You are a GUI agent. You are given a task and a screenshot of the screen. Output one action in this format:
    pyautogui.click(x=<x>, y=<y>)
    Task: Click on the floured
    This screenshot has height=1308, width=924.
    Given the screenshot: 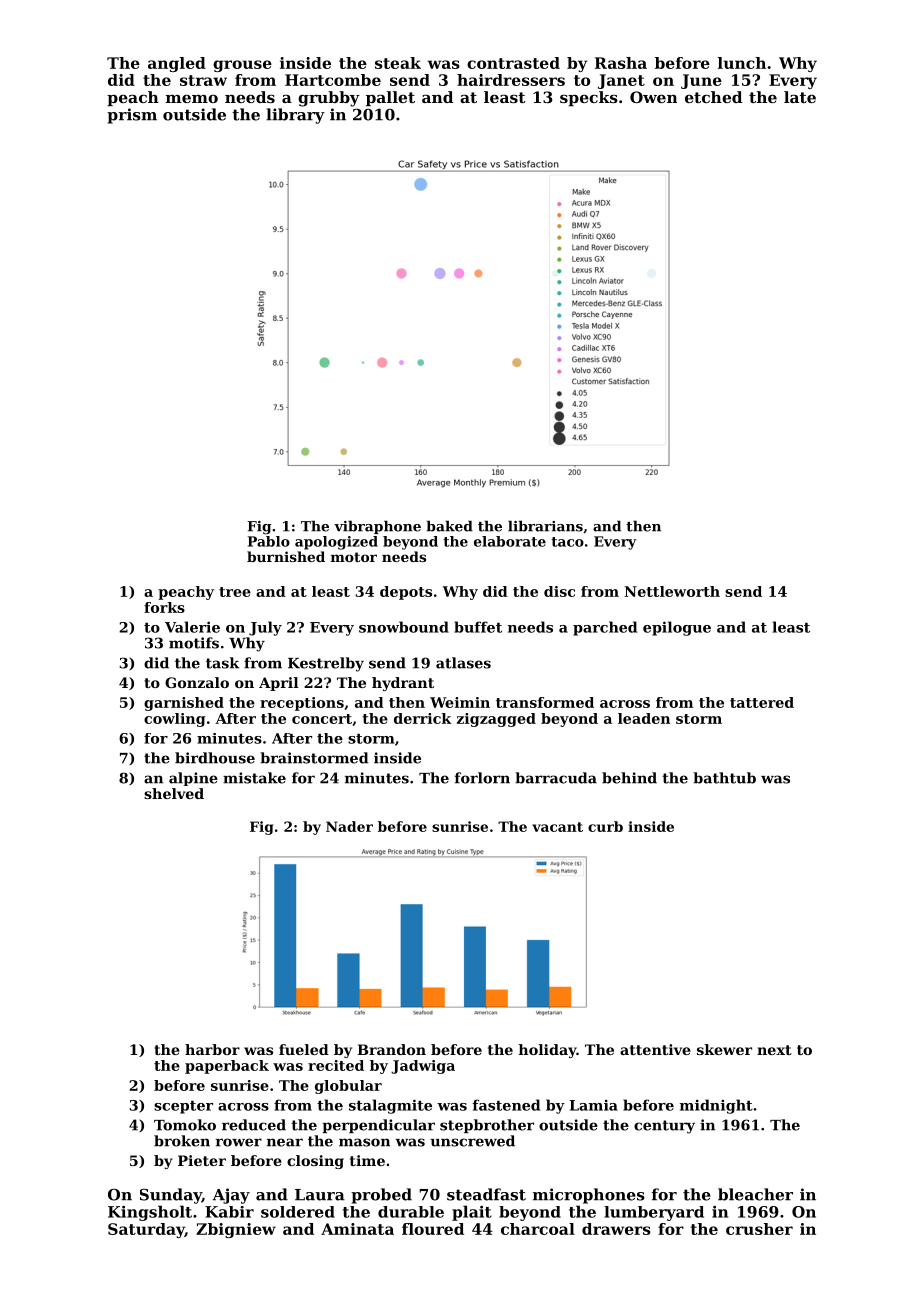 What is the action you would take?
    pyautogui.click(x=433, y=1229)
